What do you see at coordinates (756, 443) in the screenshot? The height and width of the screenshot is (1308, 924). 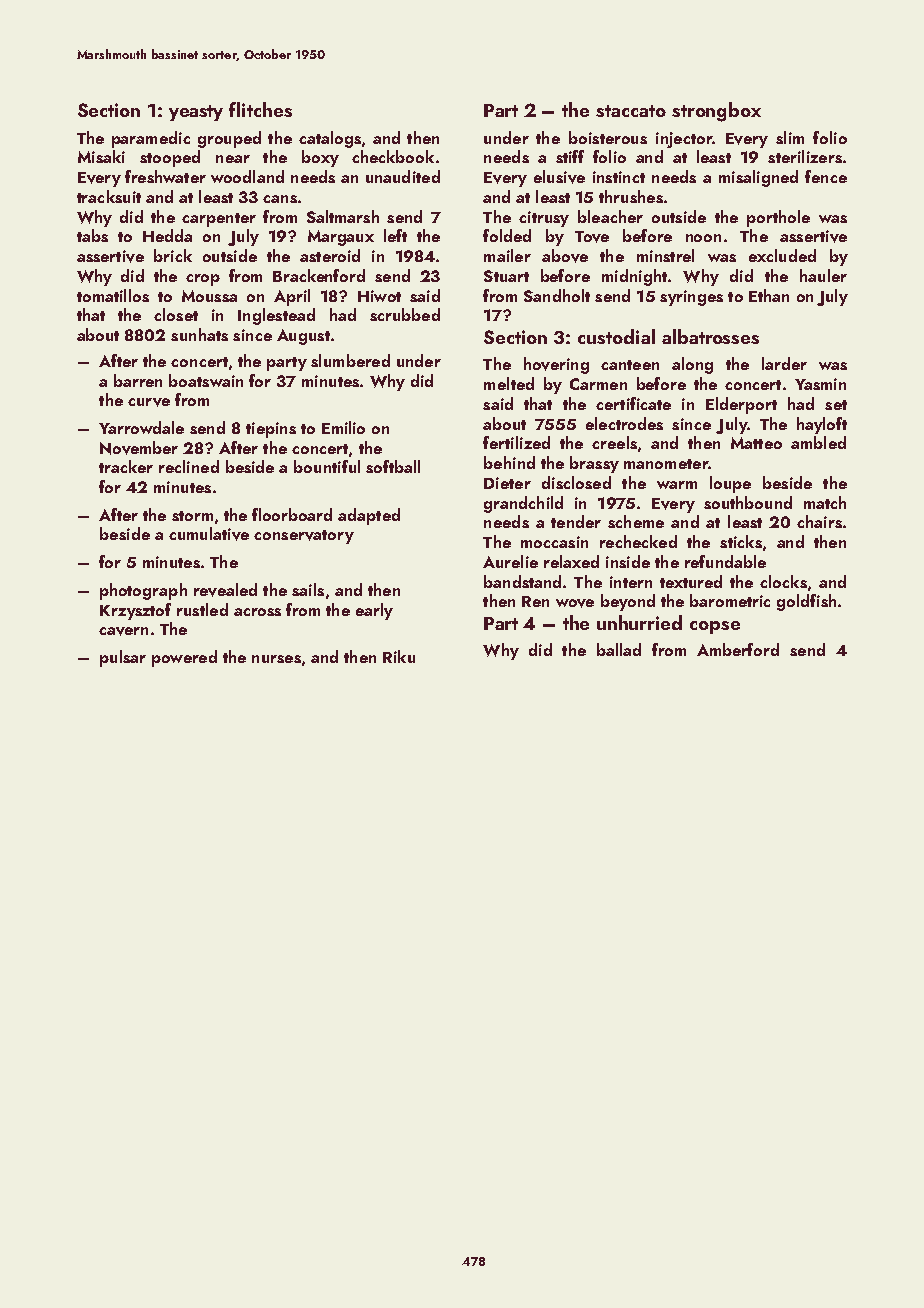 I see `Matteo` at bounding box center [756, 443].
